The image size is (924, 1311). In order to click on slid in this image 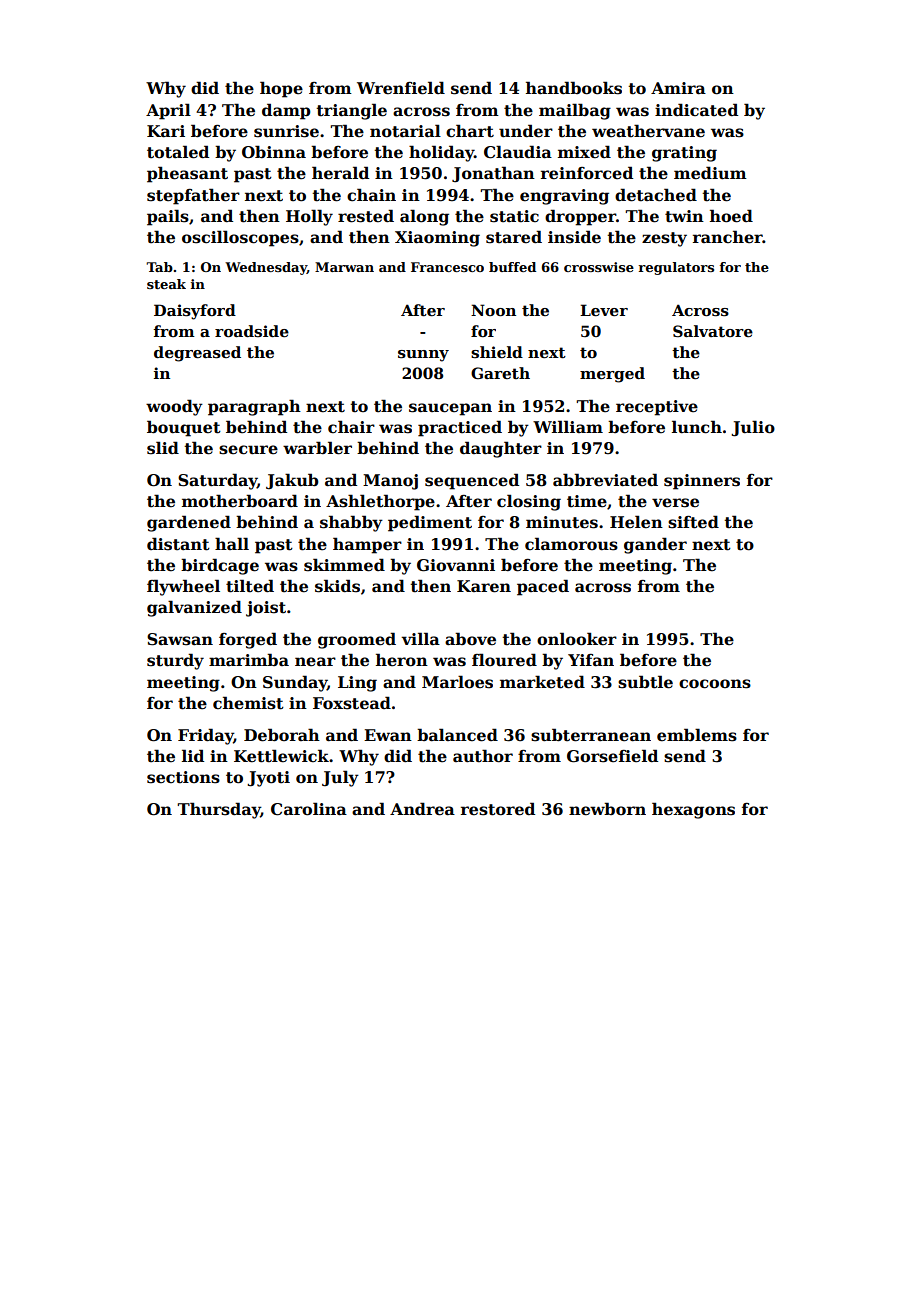, I will do `click(163, 448)`.
